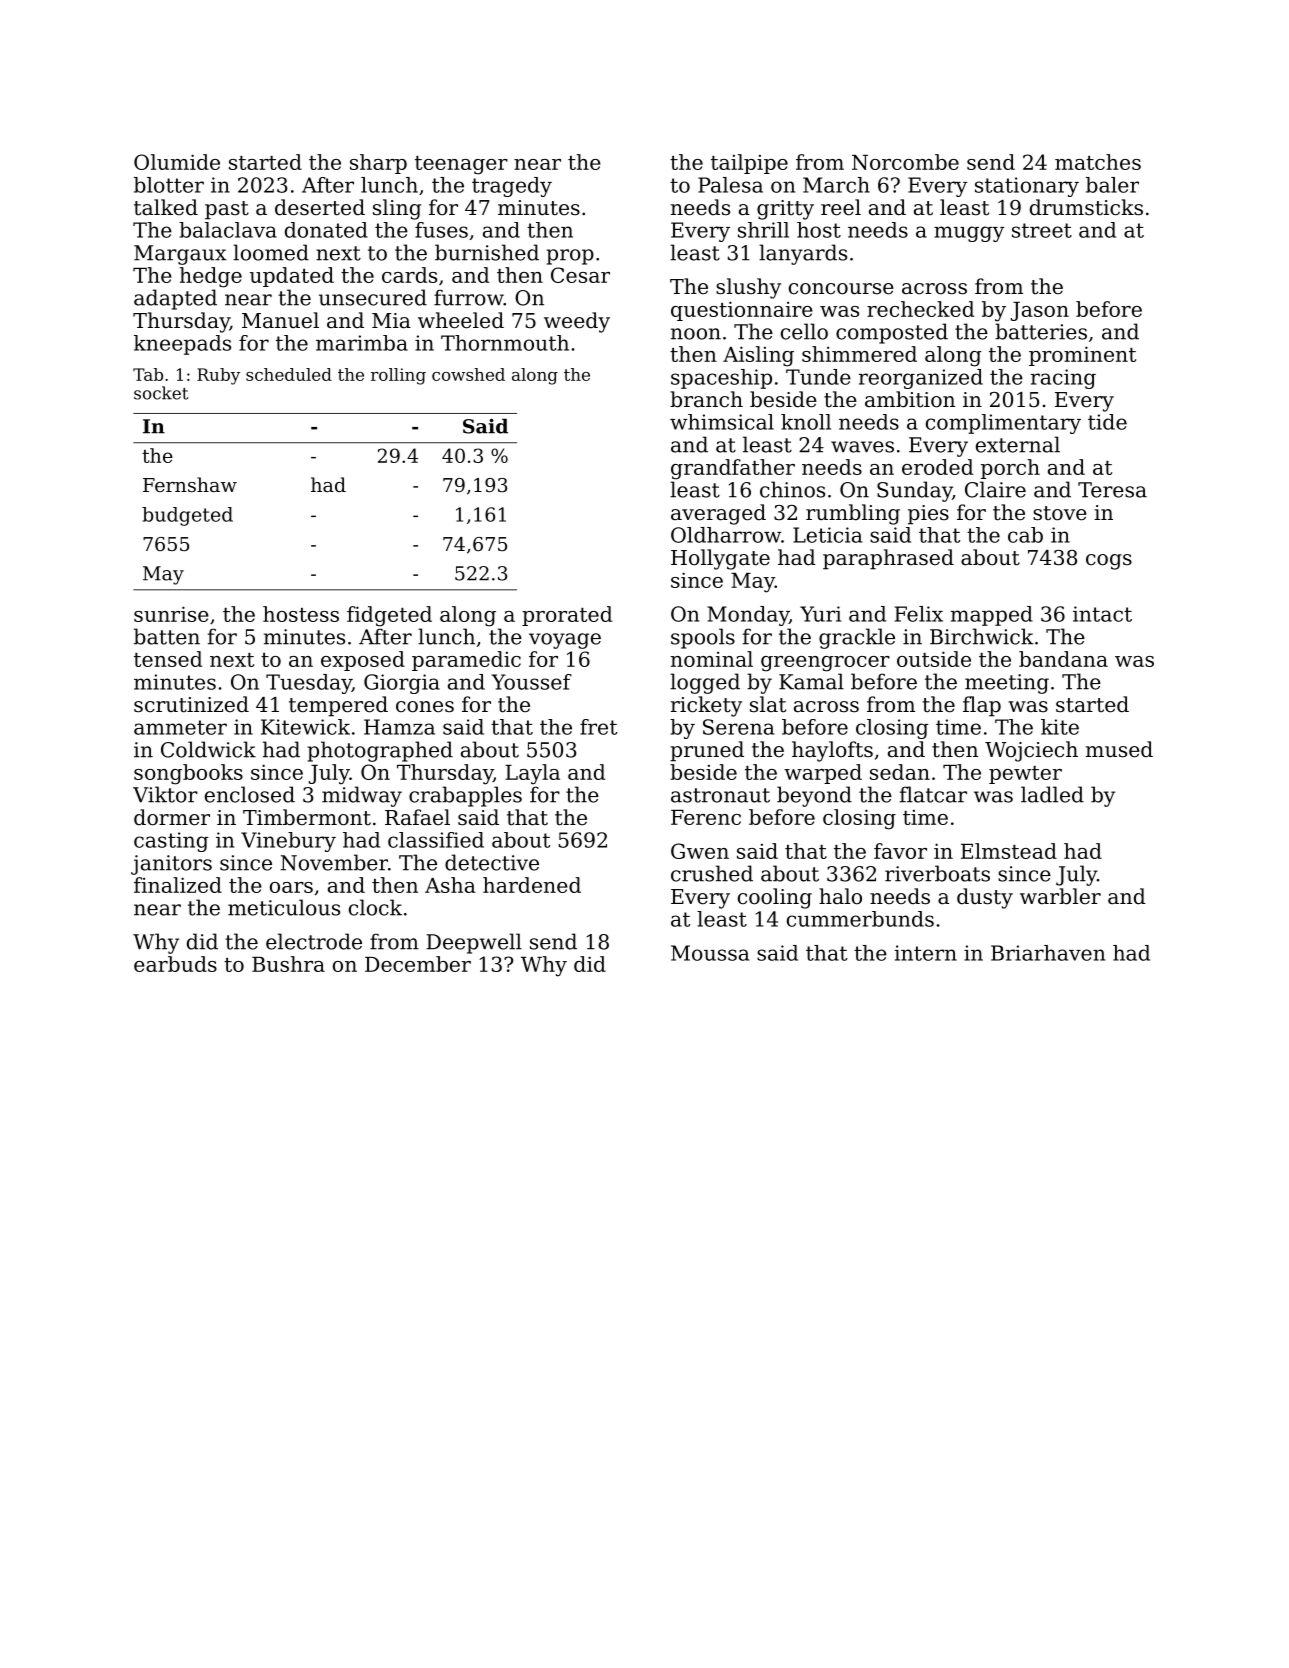 The width and height of the document is (1289, 1668). I want to click on Deepwell, so click(474, 943).
